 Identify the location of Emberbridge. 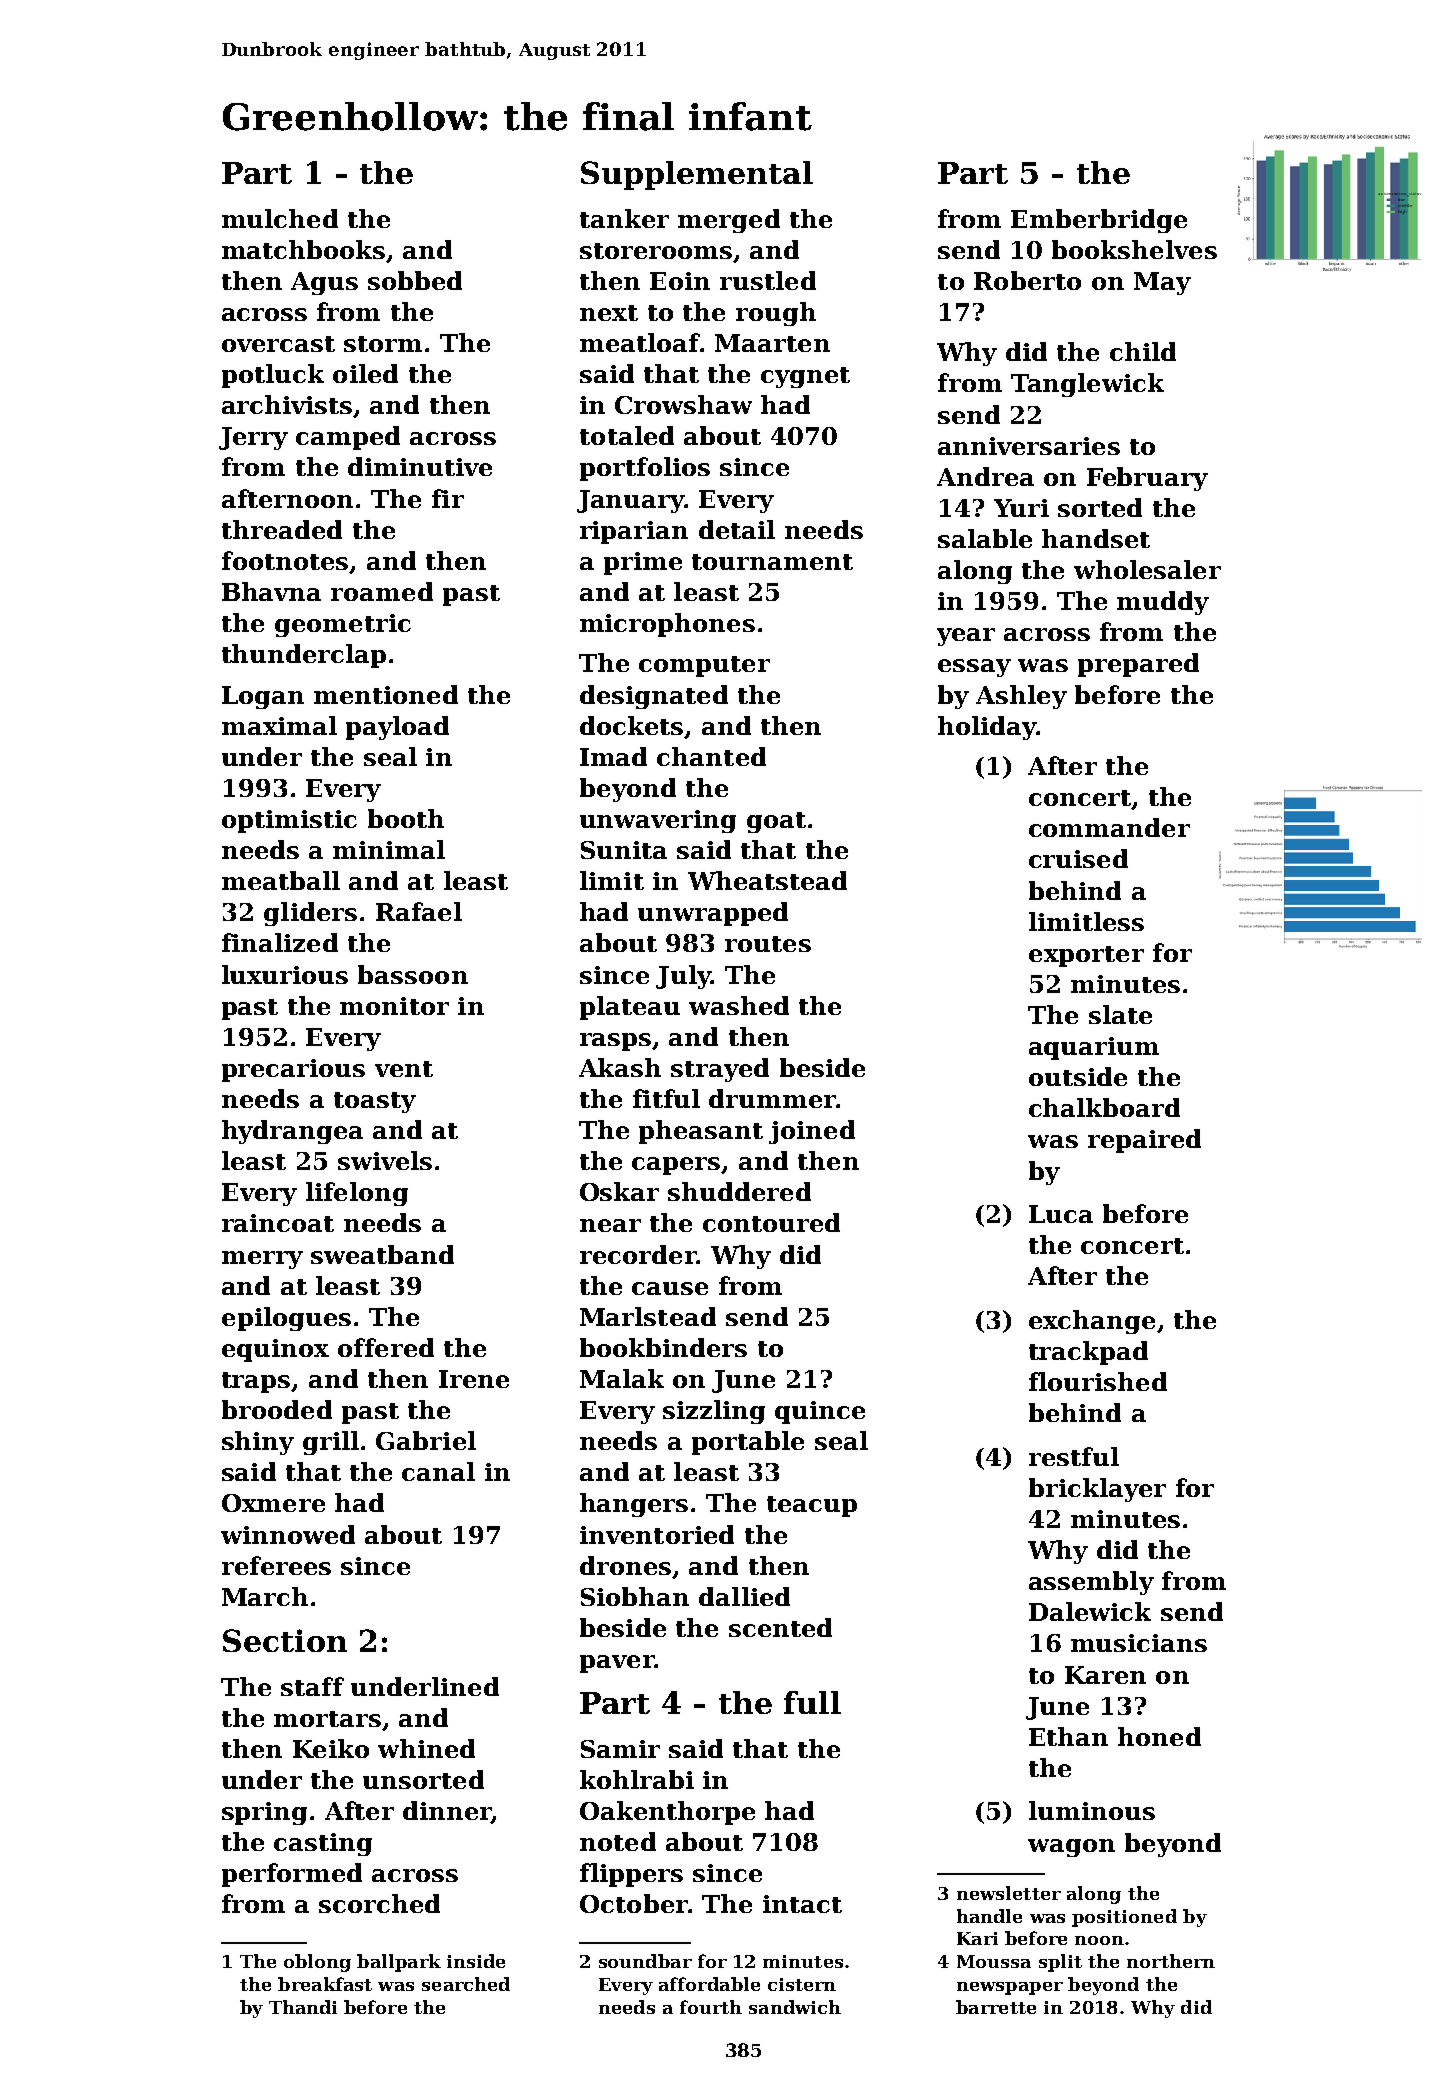
(1099, 221).
